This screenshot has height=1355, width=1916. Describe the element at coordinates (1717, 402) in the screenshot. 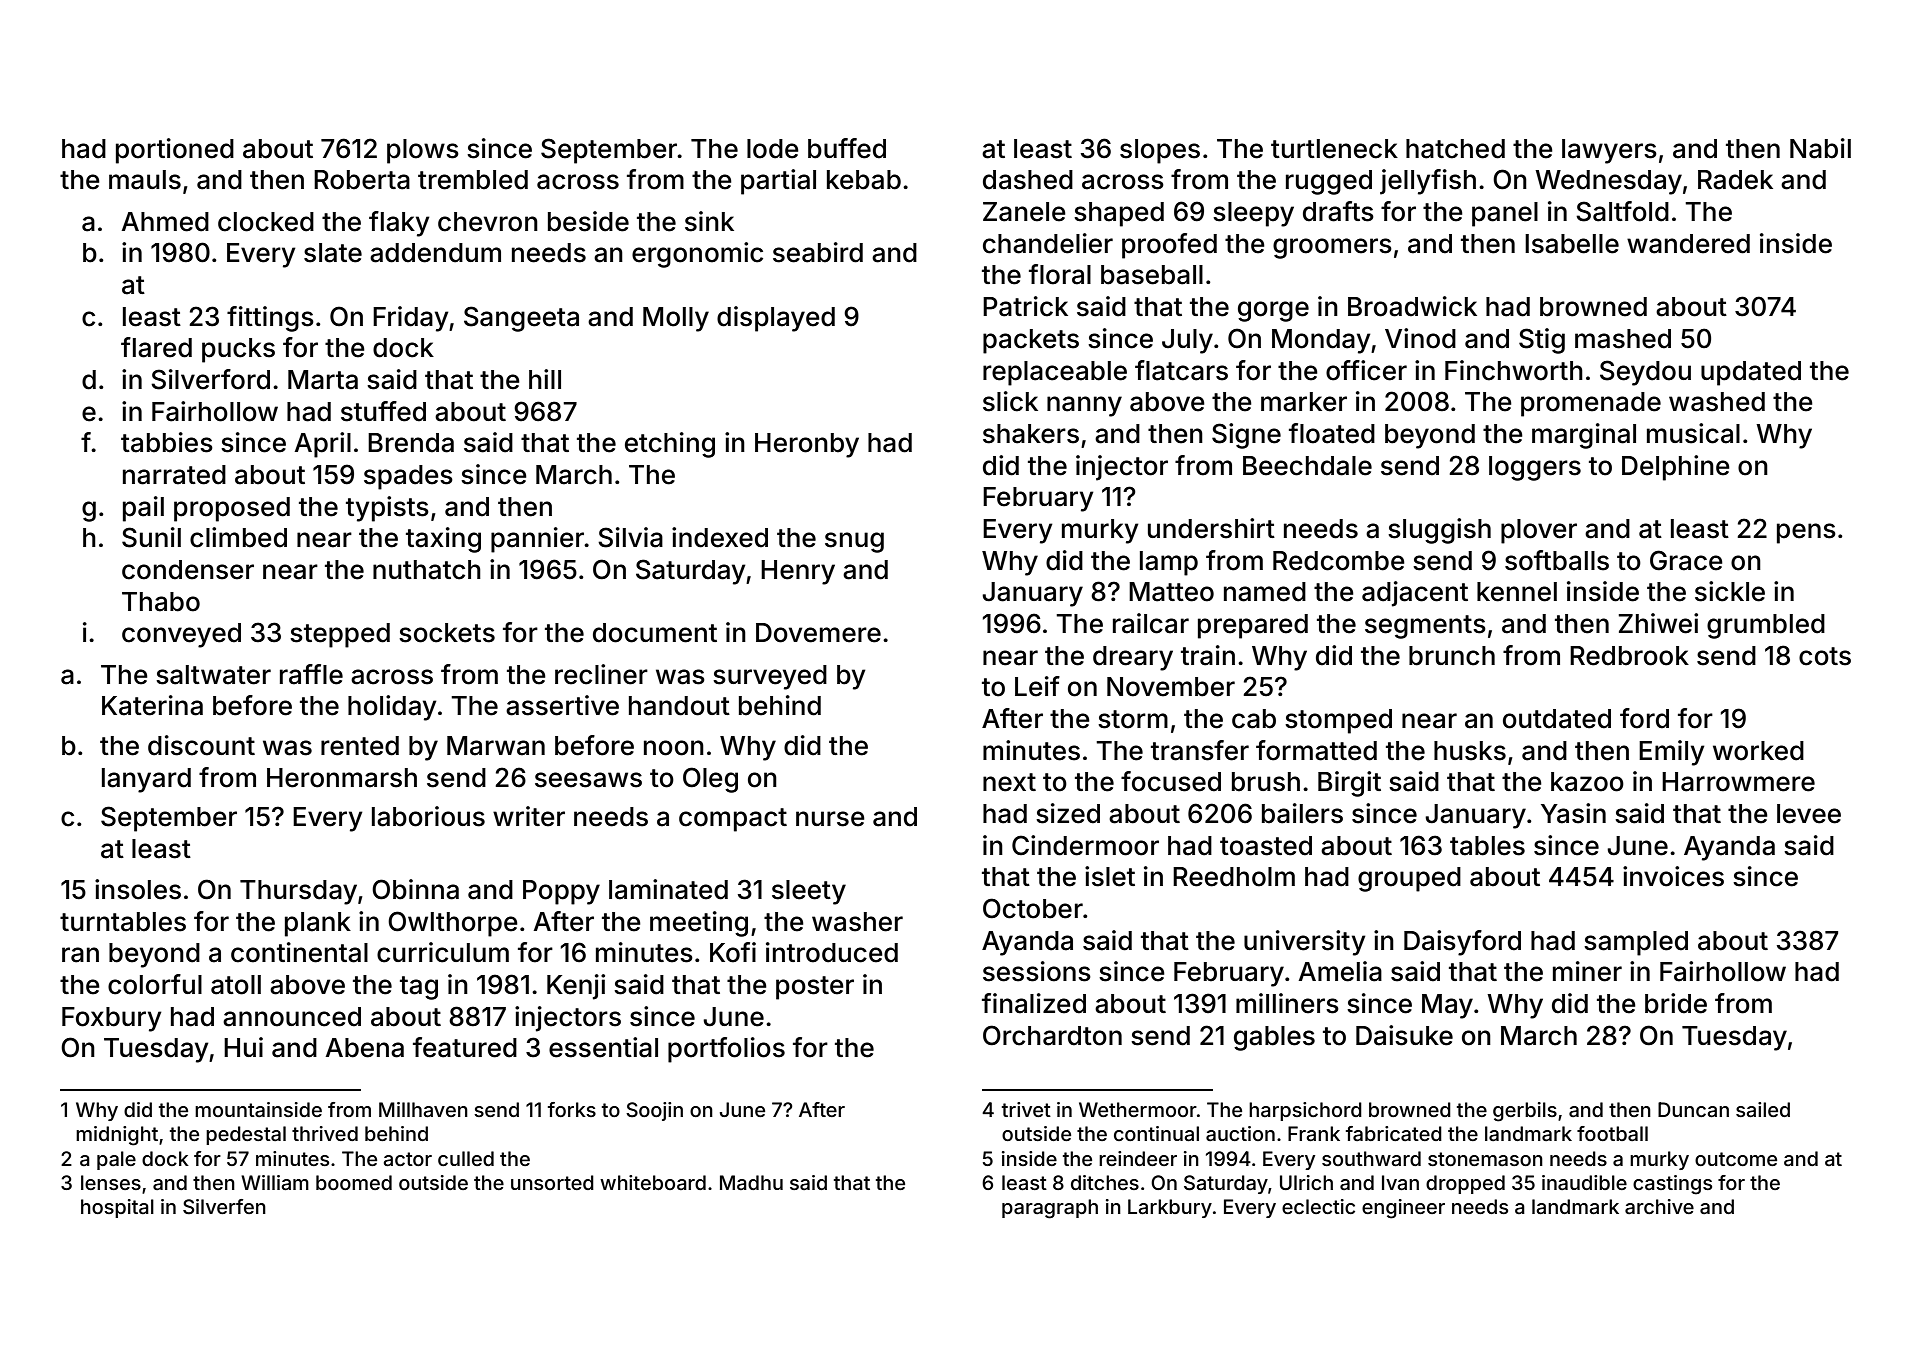

I see `washed` at that location.
